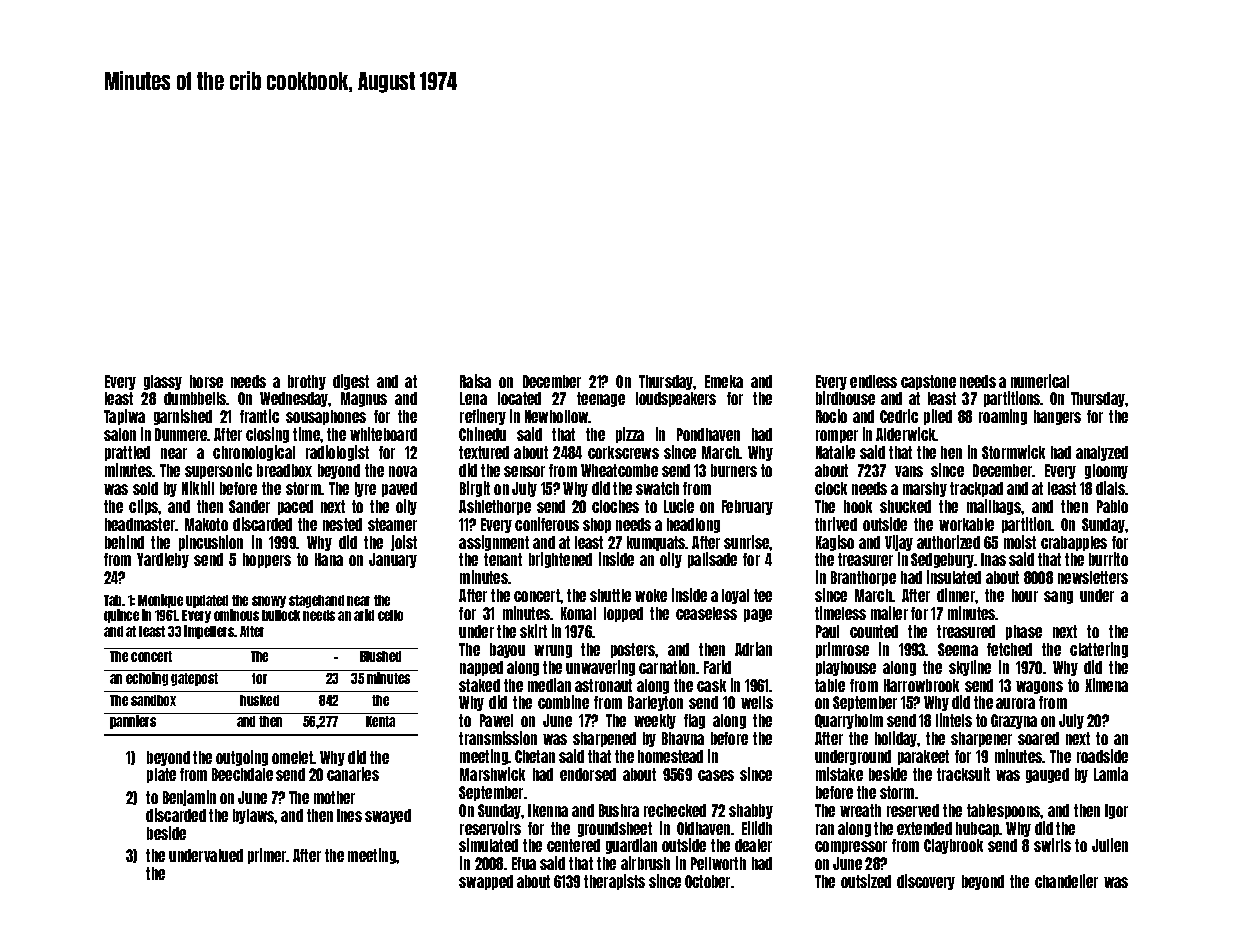 Image resolution: width=1233 pixels, height=952 pixels. I want to click on therapists, so click(614, 882).
